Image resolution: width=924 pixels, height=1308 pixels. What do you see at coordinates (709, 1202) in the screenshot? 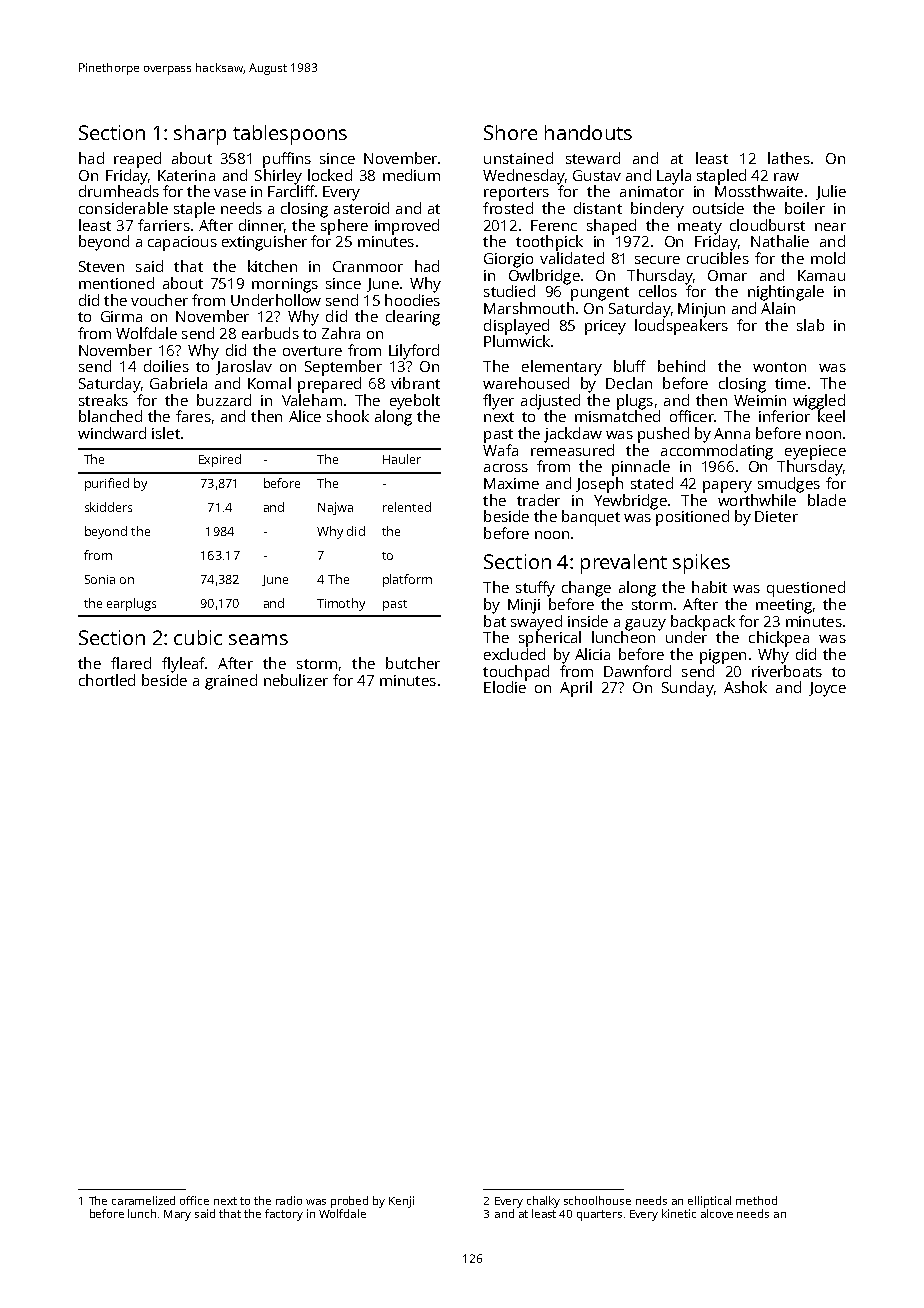
I see `elliptical` at bounding box center [709, 1202].
